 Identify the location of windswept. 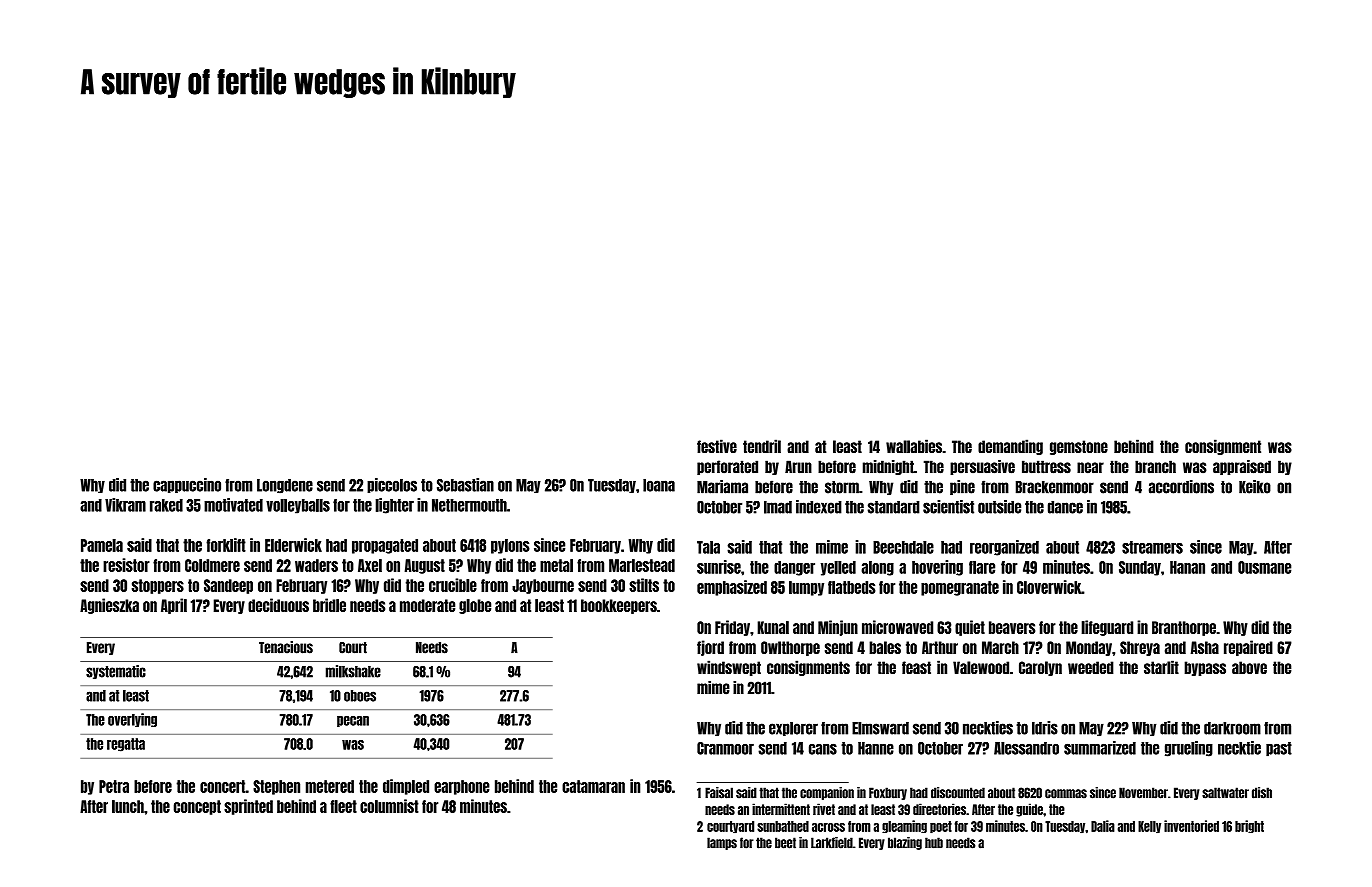
(729, 668).
